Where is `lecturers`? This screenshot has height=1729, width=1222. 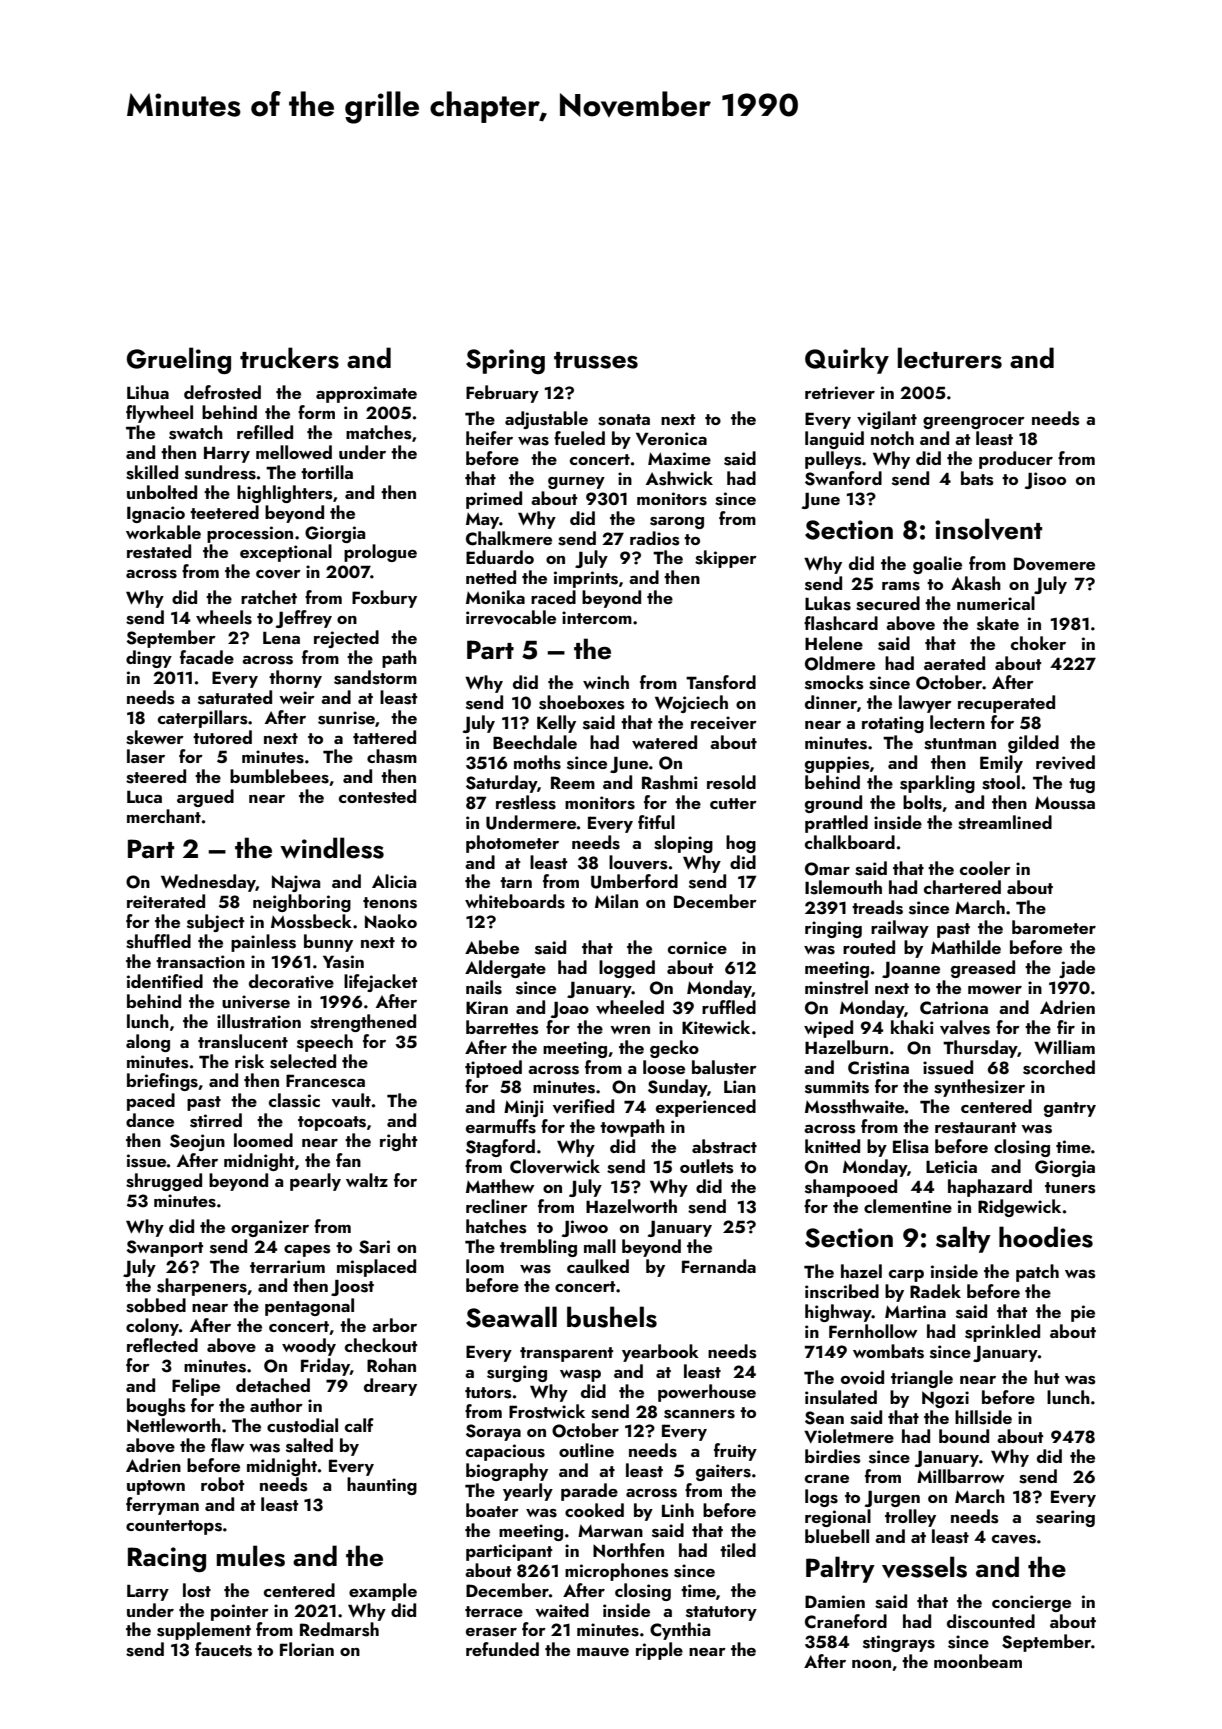
lecturers is located at coordinates (950, 358).
